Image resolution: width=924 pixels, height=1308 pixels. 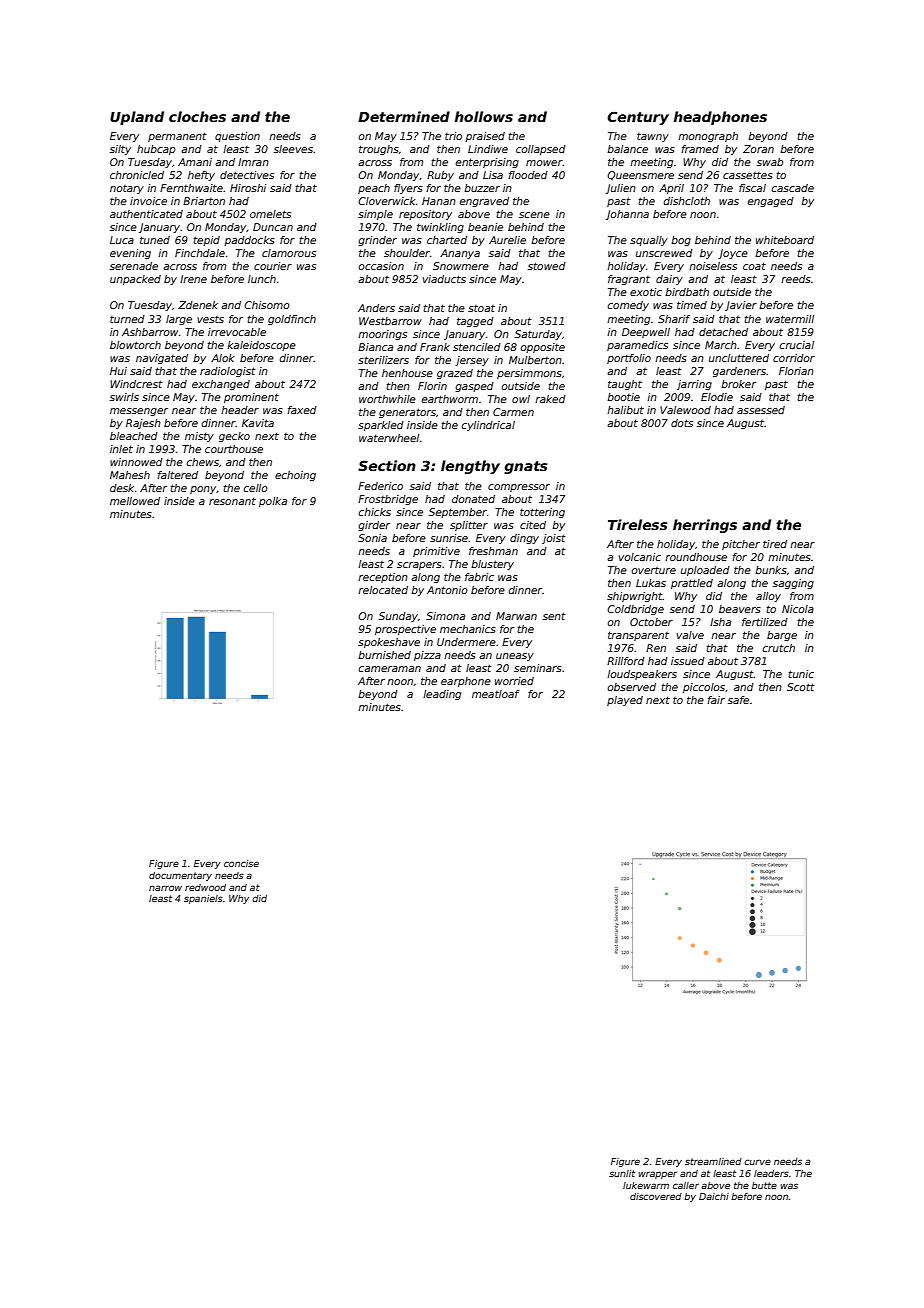 I want to click on lukewarm, so click(x=646, y=1185).
